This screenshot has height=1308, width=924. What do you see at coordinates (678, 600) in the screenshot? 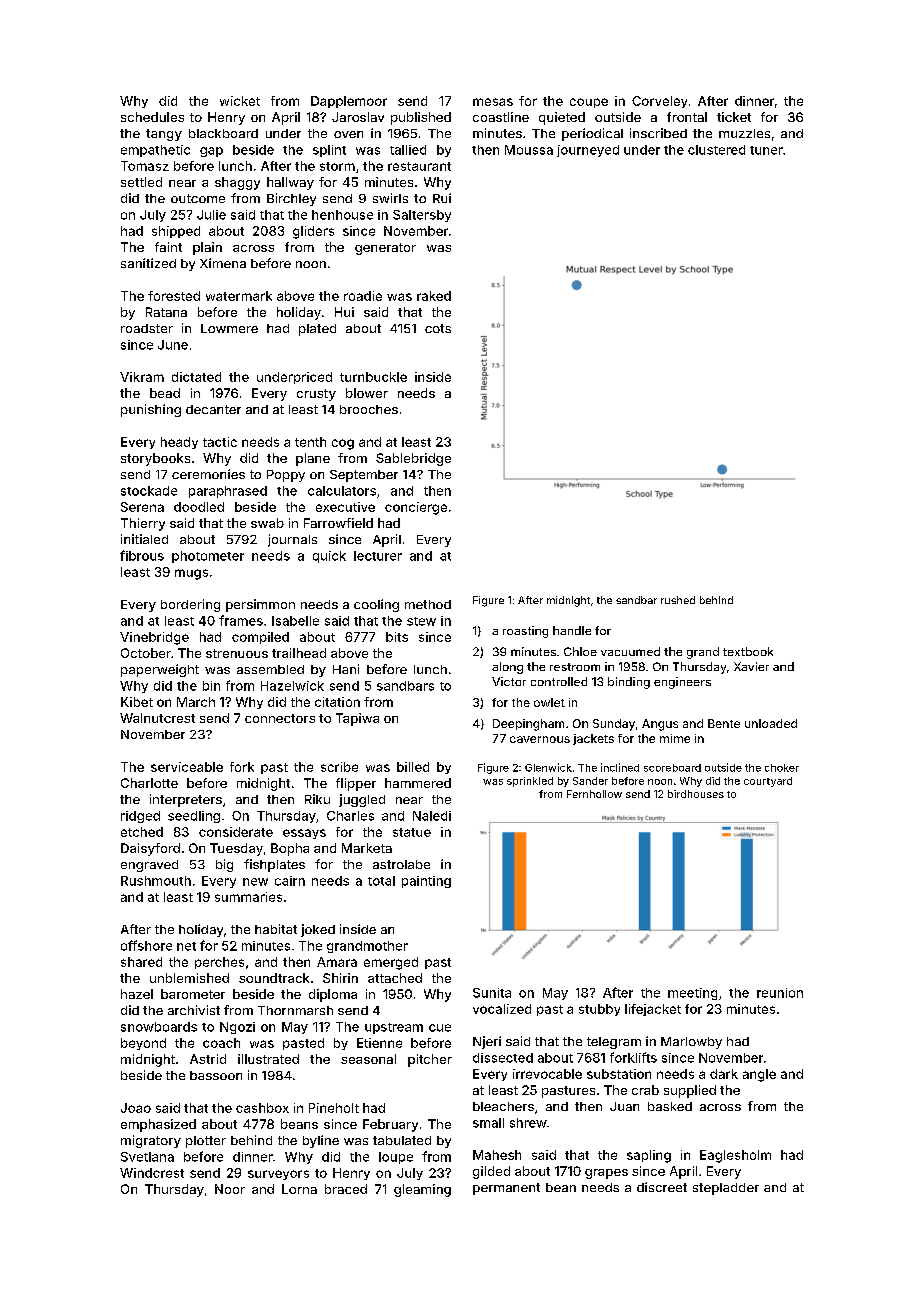
I see `rushed` at bounding box center [678, 600].
